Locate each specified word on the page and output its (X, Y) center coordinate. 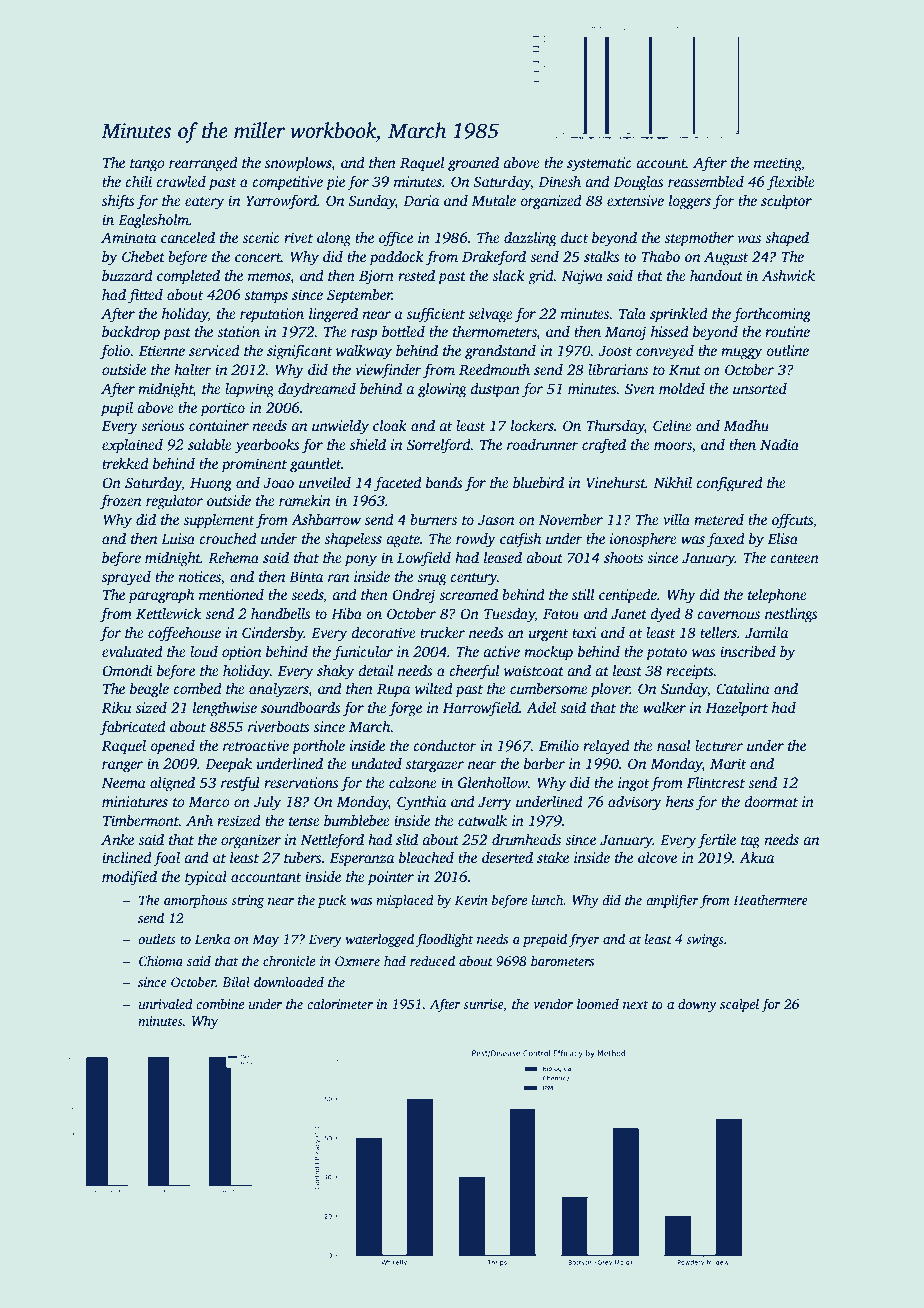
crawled (181, 181)
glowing (442, 390)
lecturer (719, 745)
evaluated (132, 651)
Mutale (494, 200)
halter (192, 369)
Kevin (471, 900)
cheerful (474, 672)
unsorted (760, 388)
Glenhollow (493, 782)
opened (172, 747)
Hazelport (737, 709)
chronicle (289, 960)
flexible (791, 183)
